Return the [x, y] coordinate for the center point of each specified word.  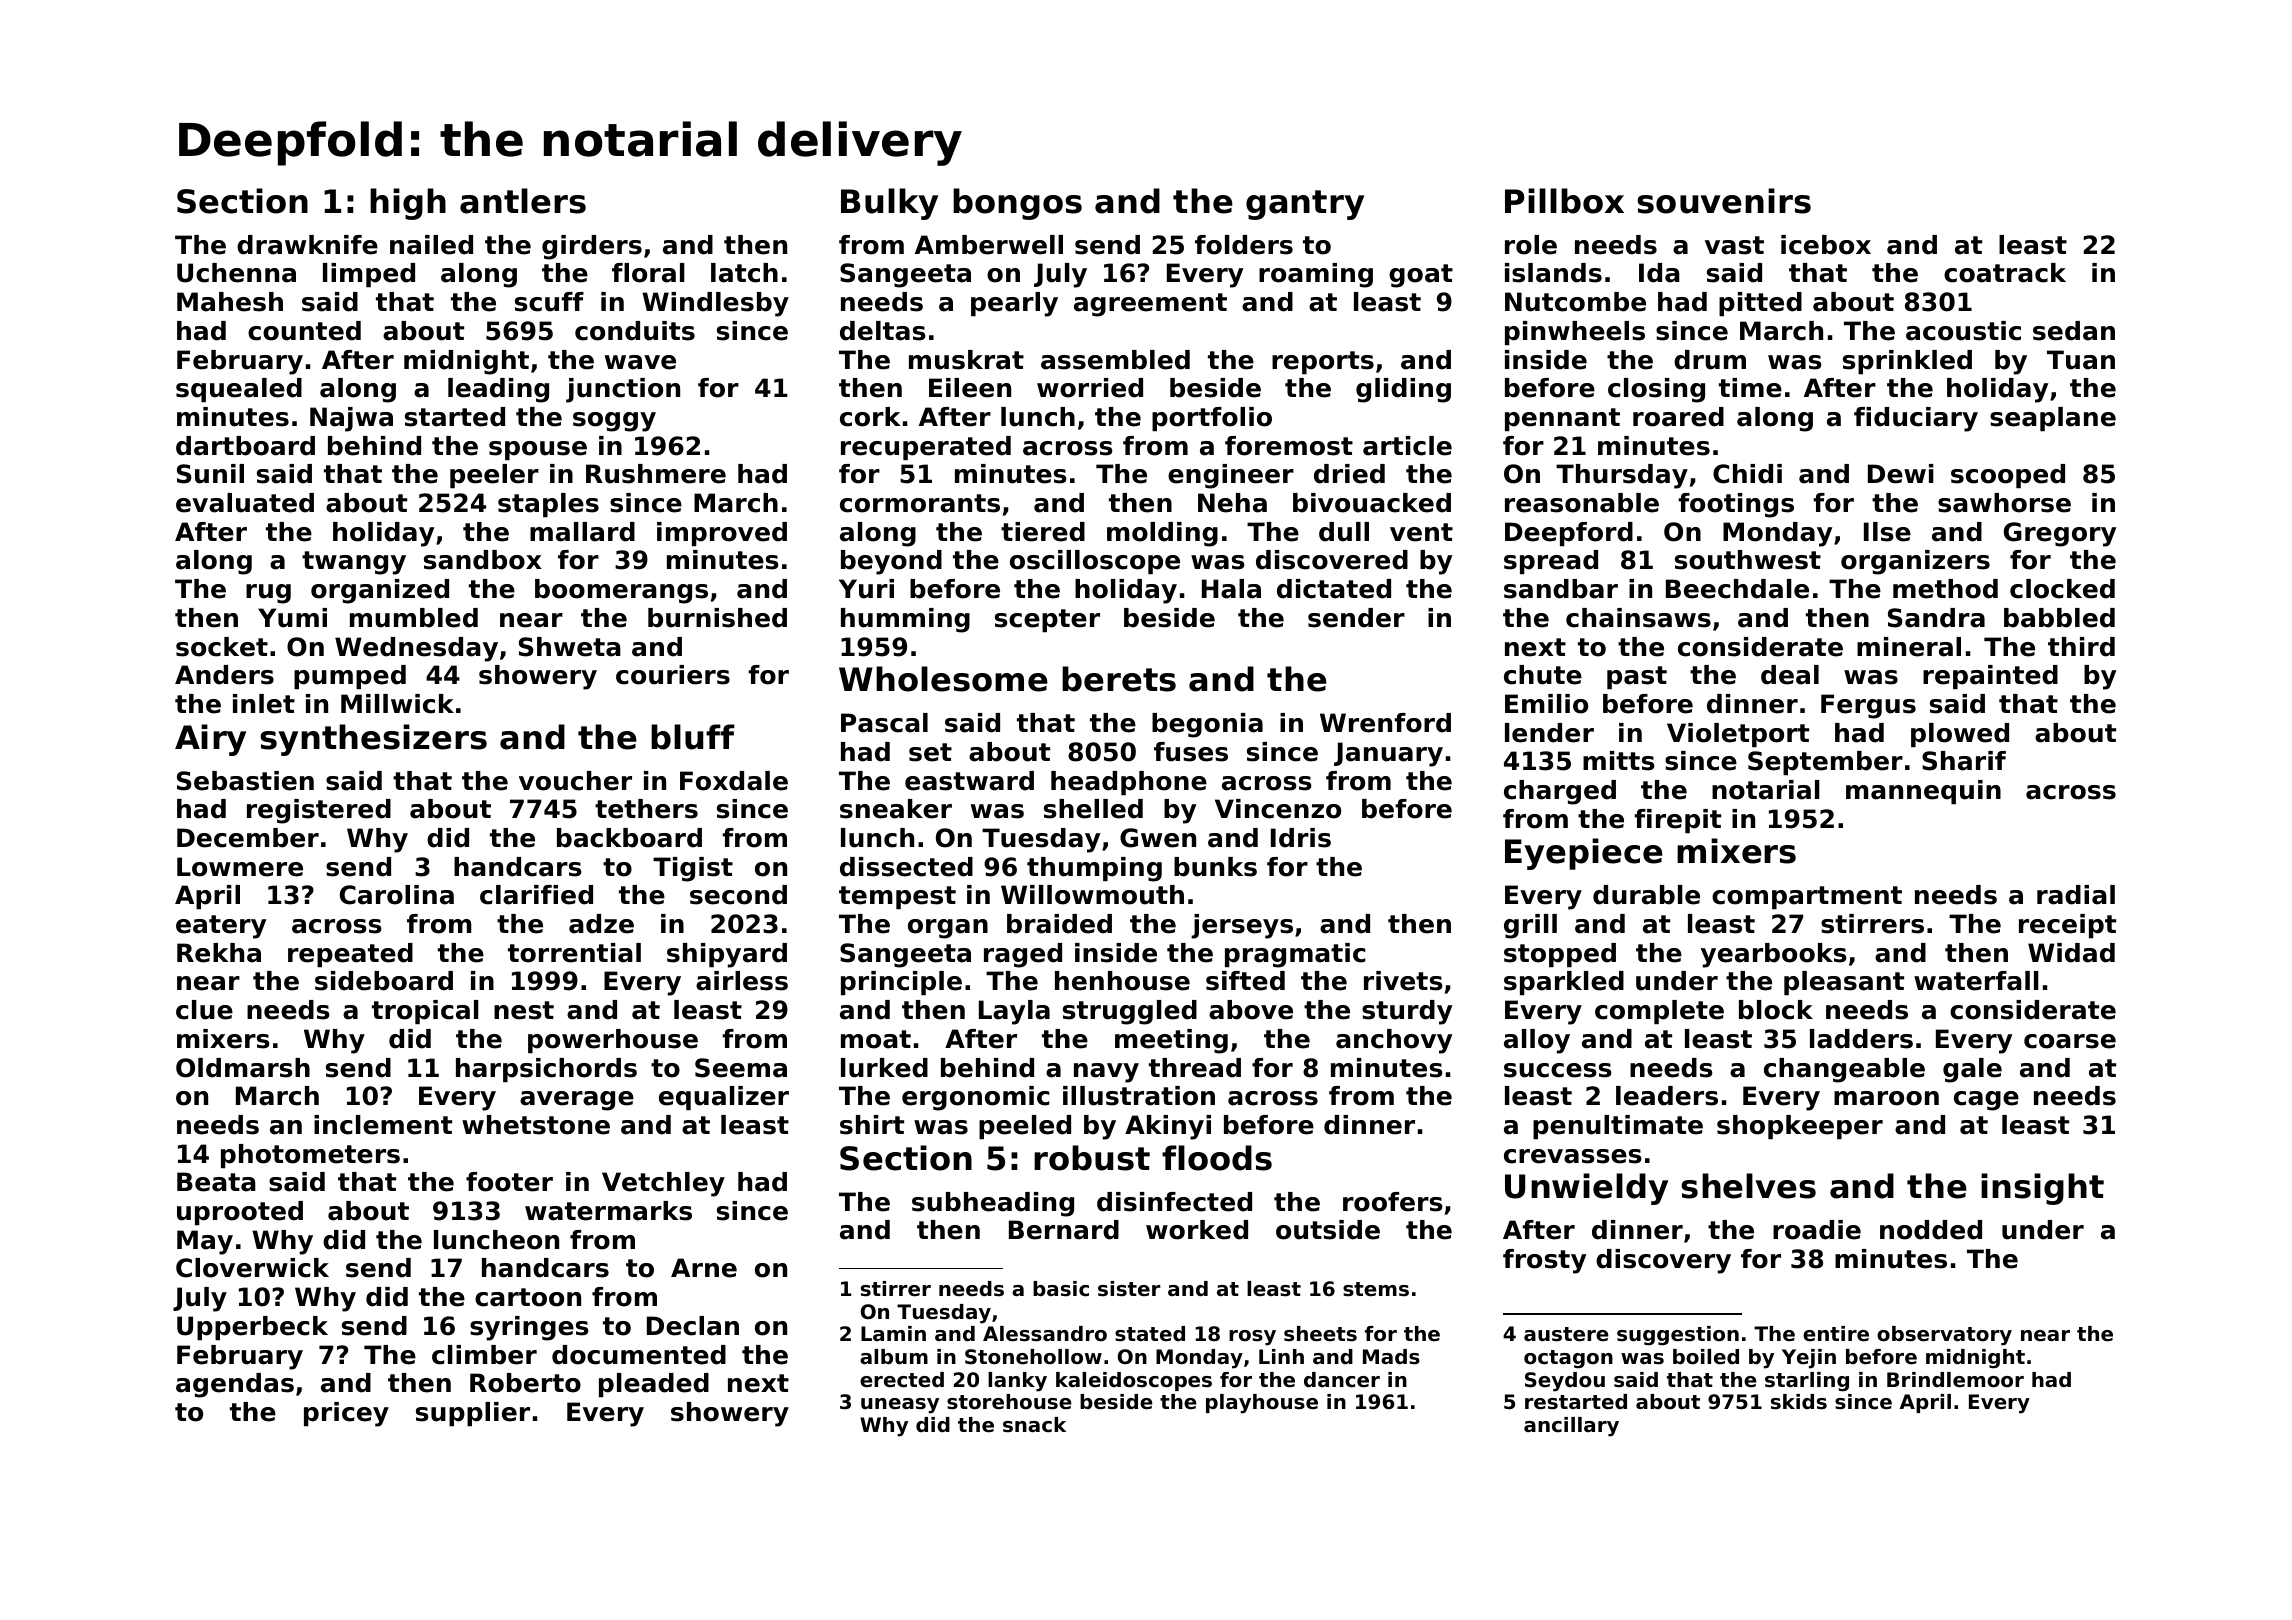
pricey [346, 1414]
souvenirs [1724, 201]
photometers [310, 1156]
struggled [1130, 1012]
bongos [1017, 204]
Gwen [1158, 838]
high [408, 204]
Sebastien [245, 781]
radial [2076, 895]
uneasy [900, 1406]
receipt [2067, 926]
